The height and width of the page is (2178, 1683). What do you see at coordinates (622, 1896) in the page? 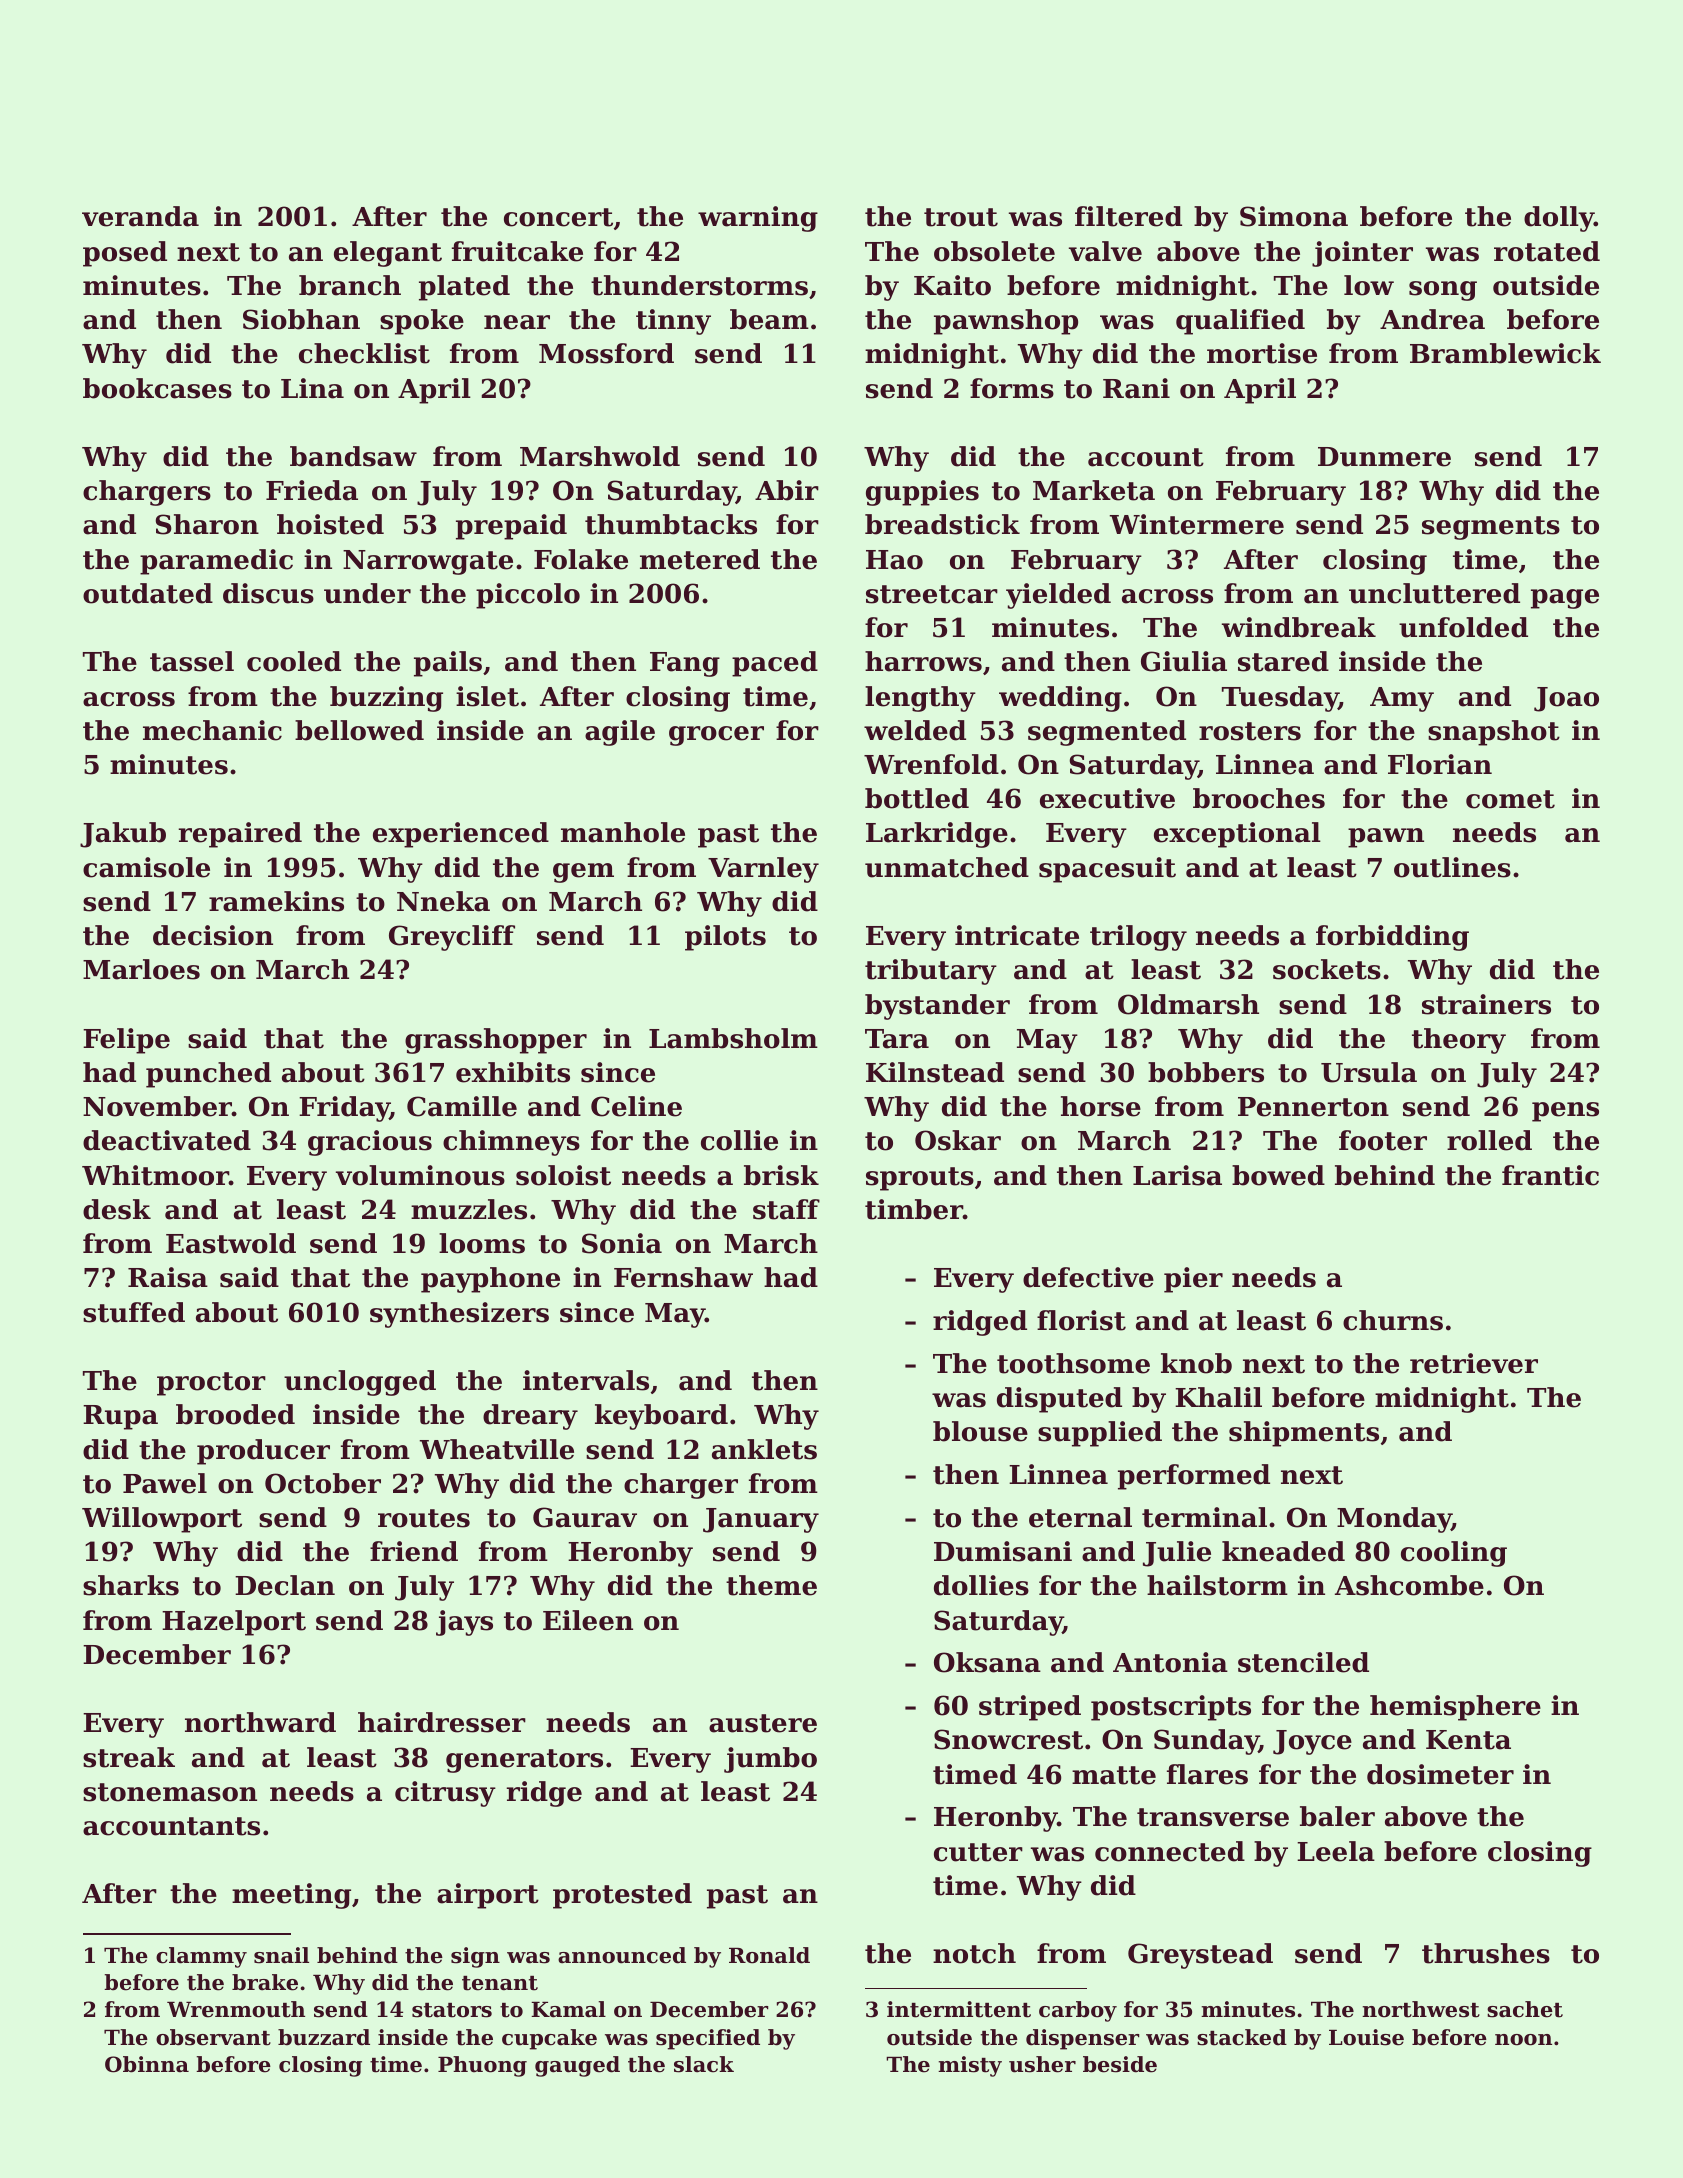
I see `protested` at bounding box center [622, 1896].
